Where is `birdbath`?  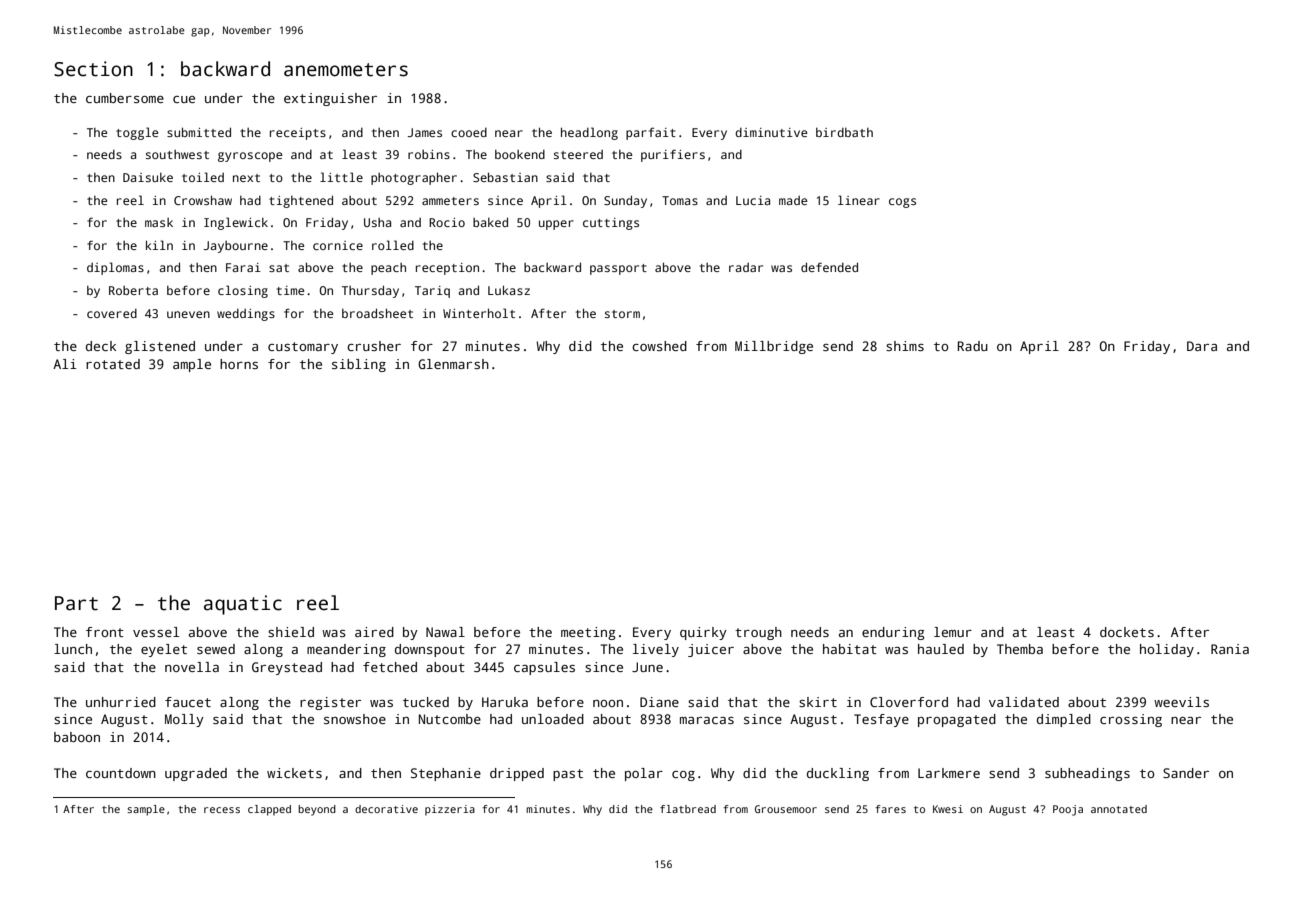
birdbath is located at coordinates (844, 132).
